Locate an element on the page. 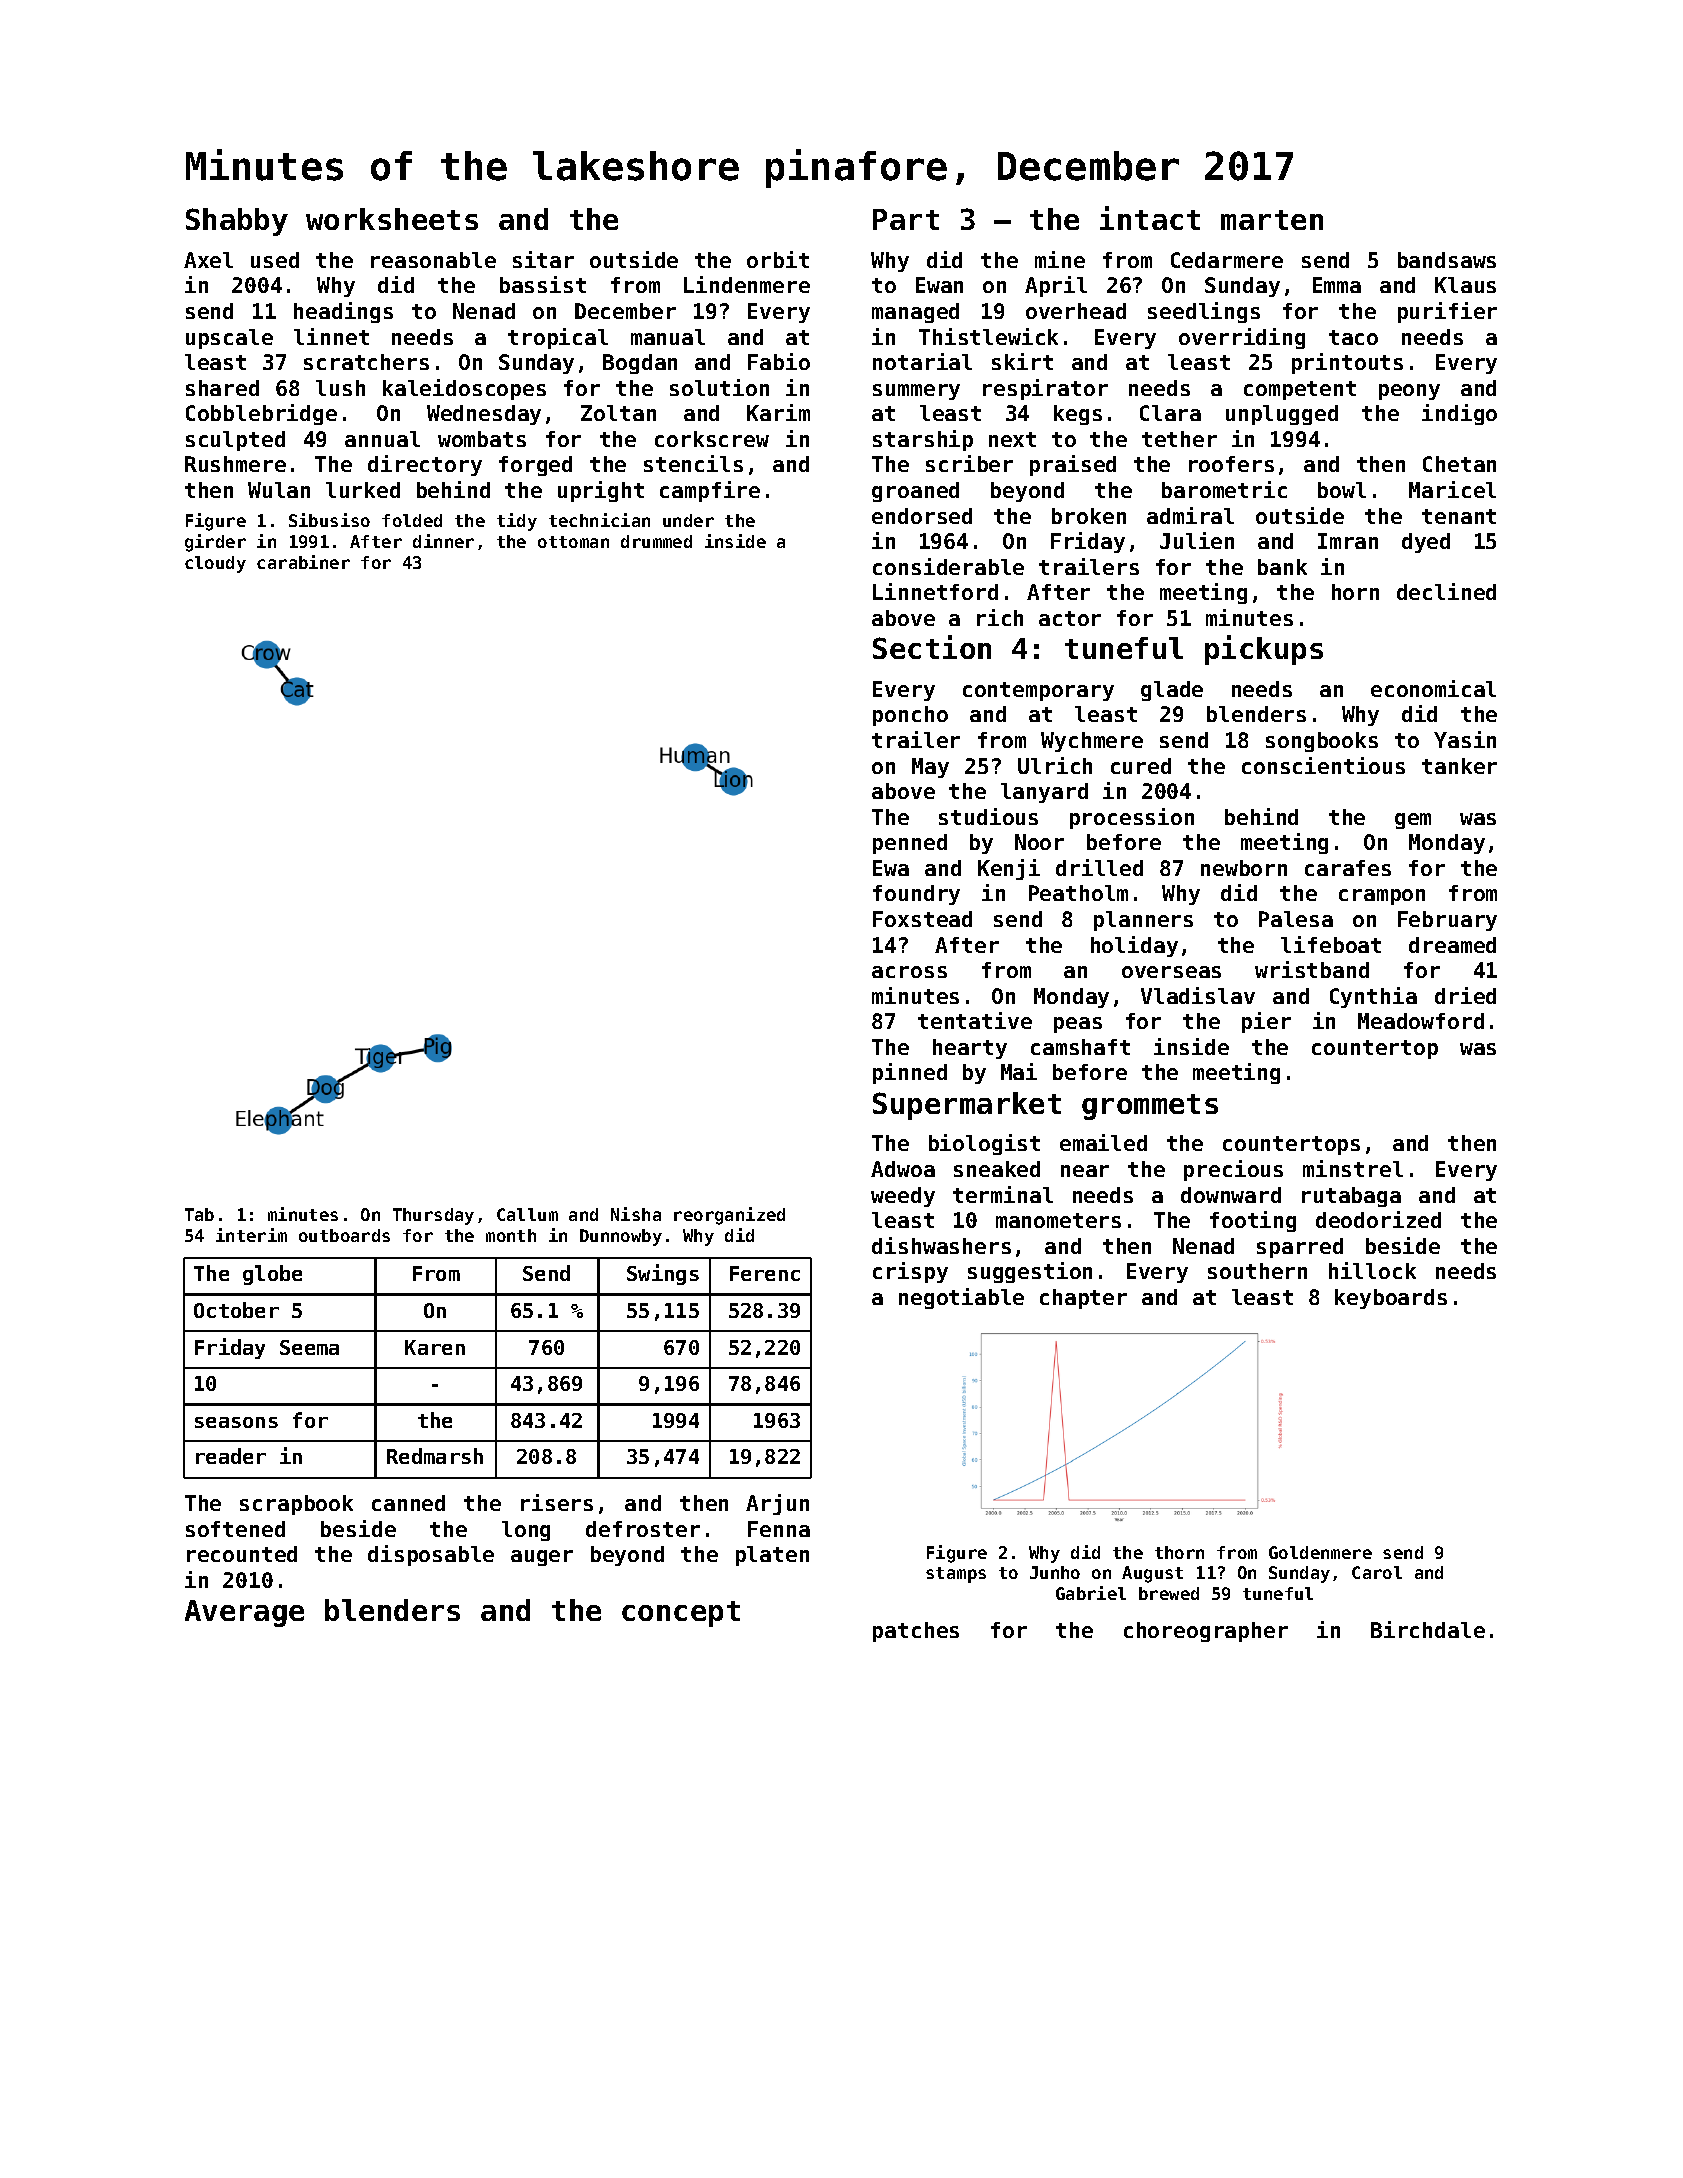 This document has width=1683, height=2178. interim is located at coordinates (251, 1235).
